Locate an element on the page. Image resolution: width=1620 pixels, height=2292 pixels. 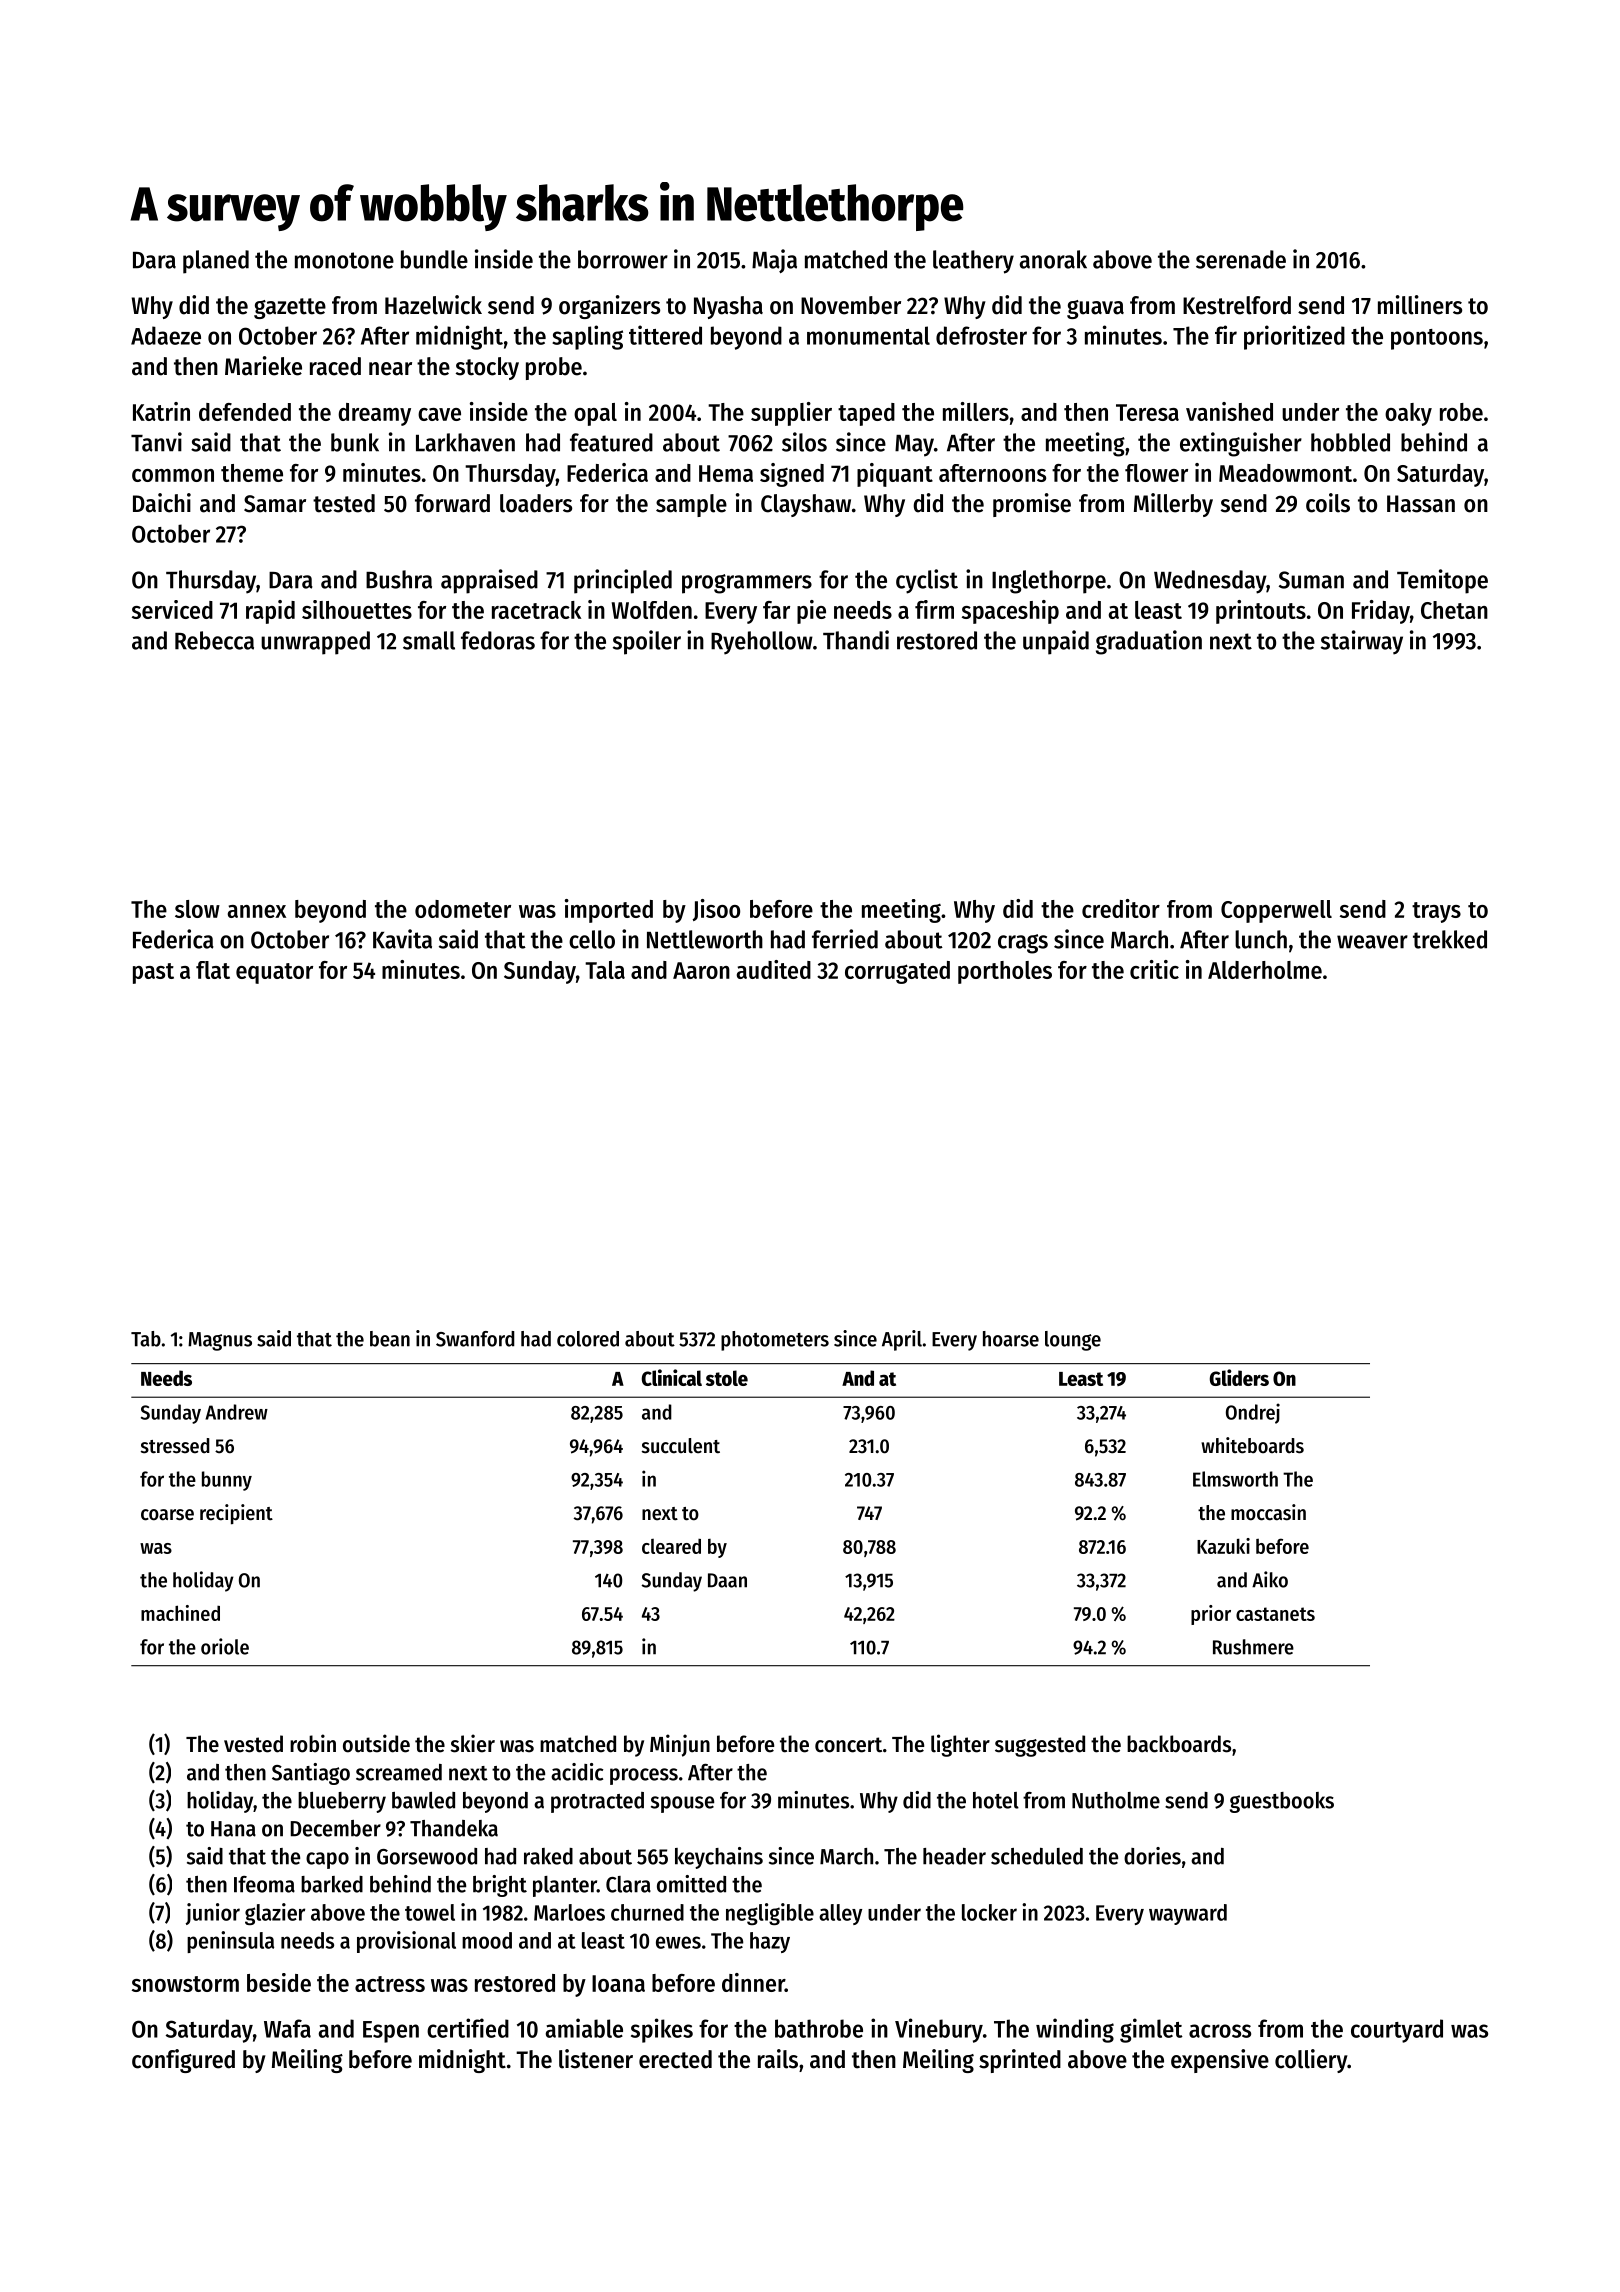
castanets is located at coordinates (1275, 1614).
